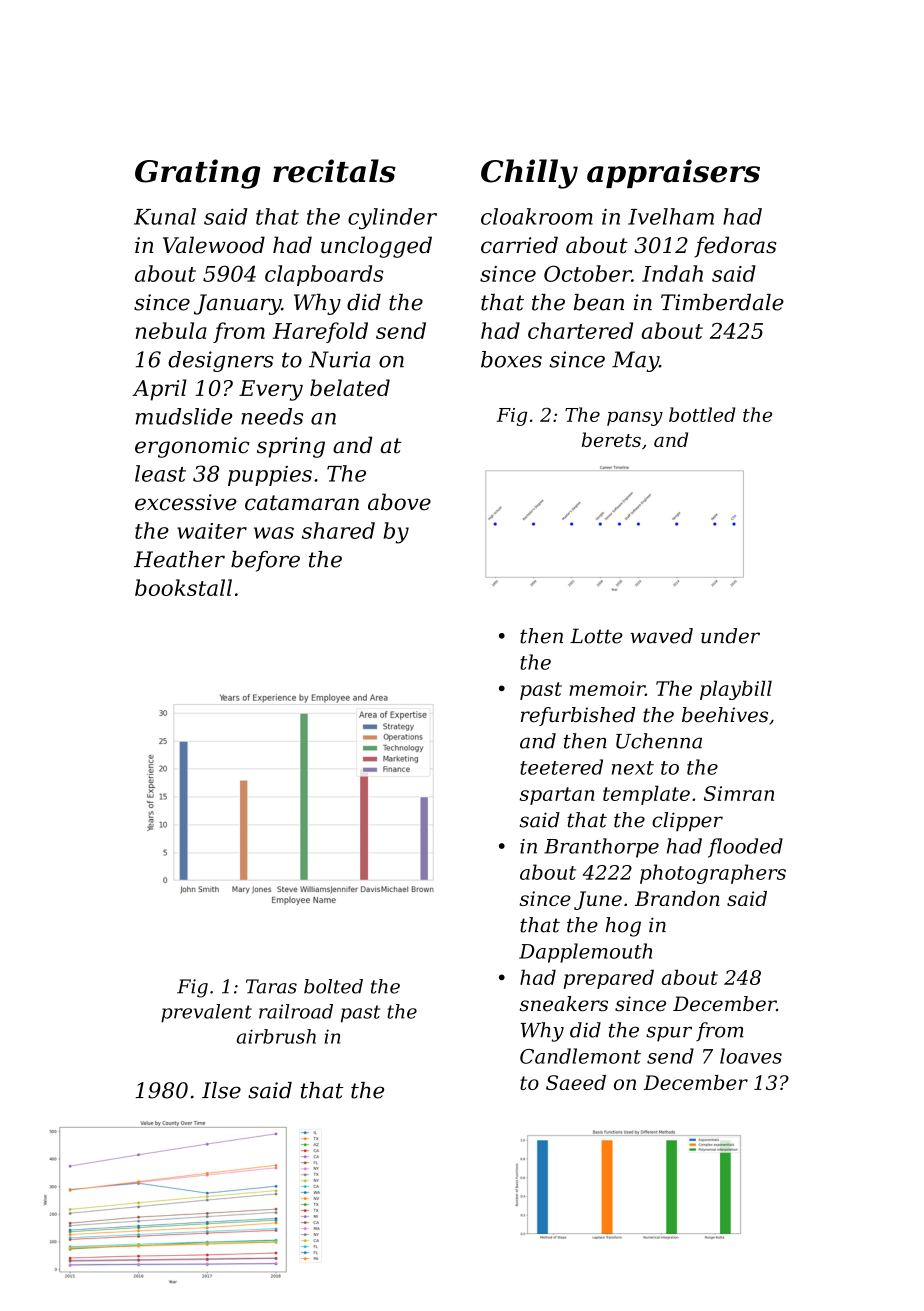 This screenshot has height=1311, width=924. What do you see at coordinates (677, 898) in the screenshot?
I see `Brandon` at bounding box center [677, 898].
